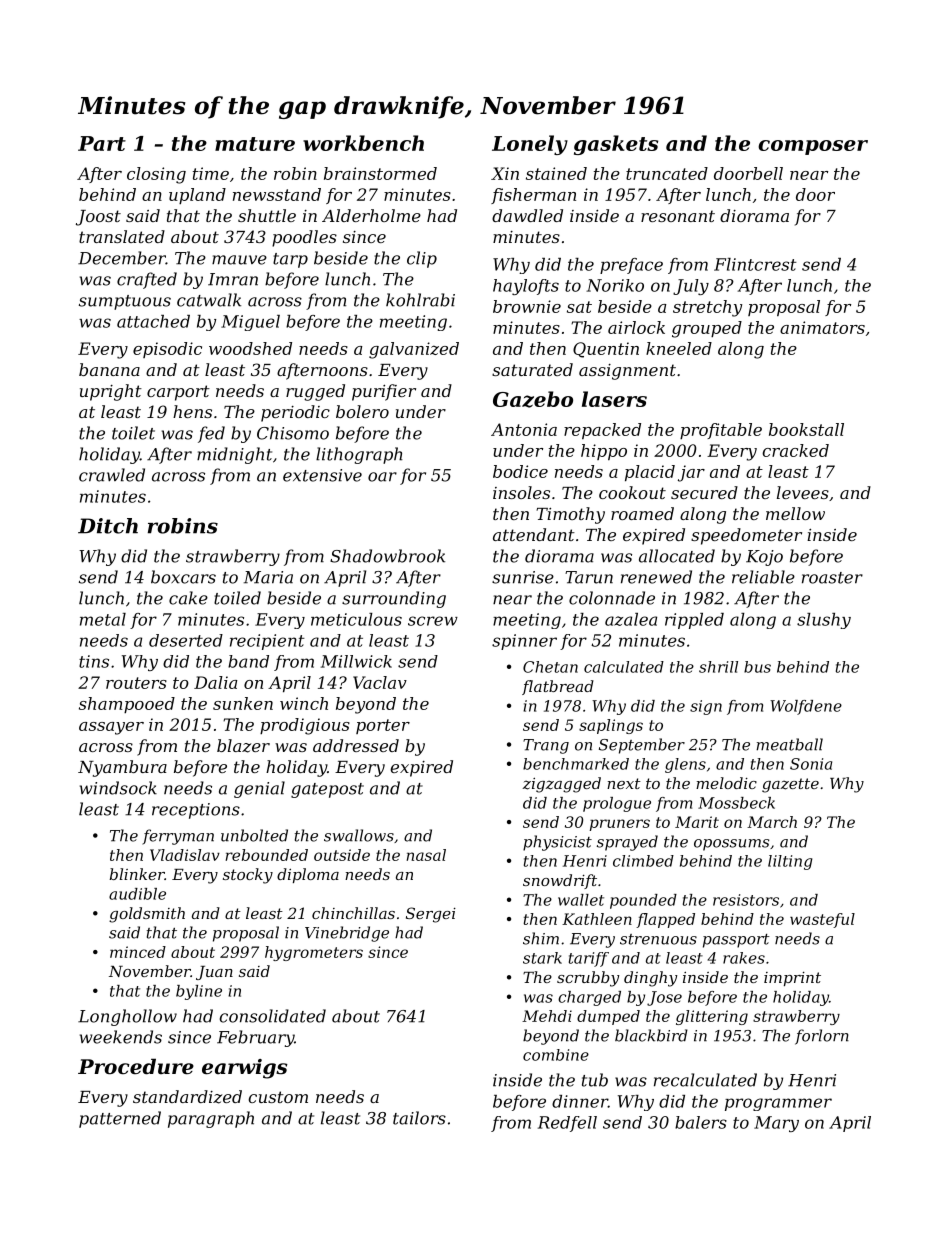 This screenshot has height=1233, width=952. Describe the element at coordinates (520, 471) in the screenshot. I see `bodice` at that location.
